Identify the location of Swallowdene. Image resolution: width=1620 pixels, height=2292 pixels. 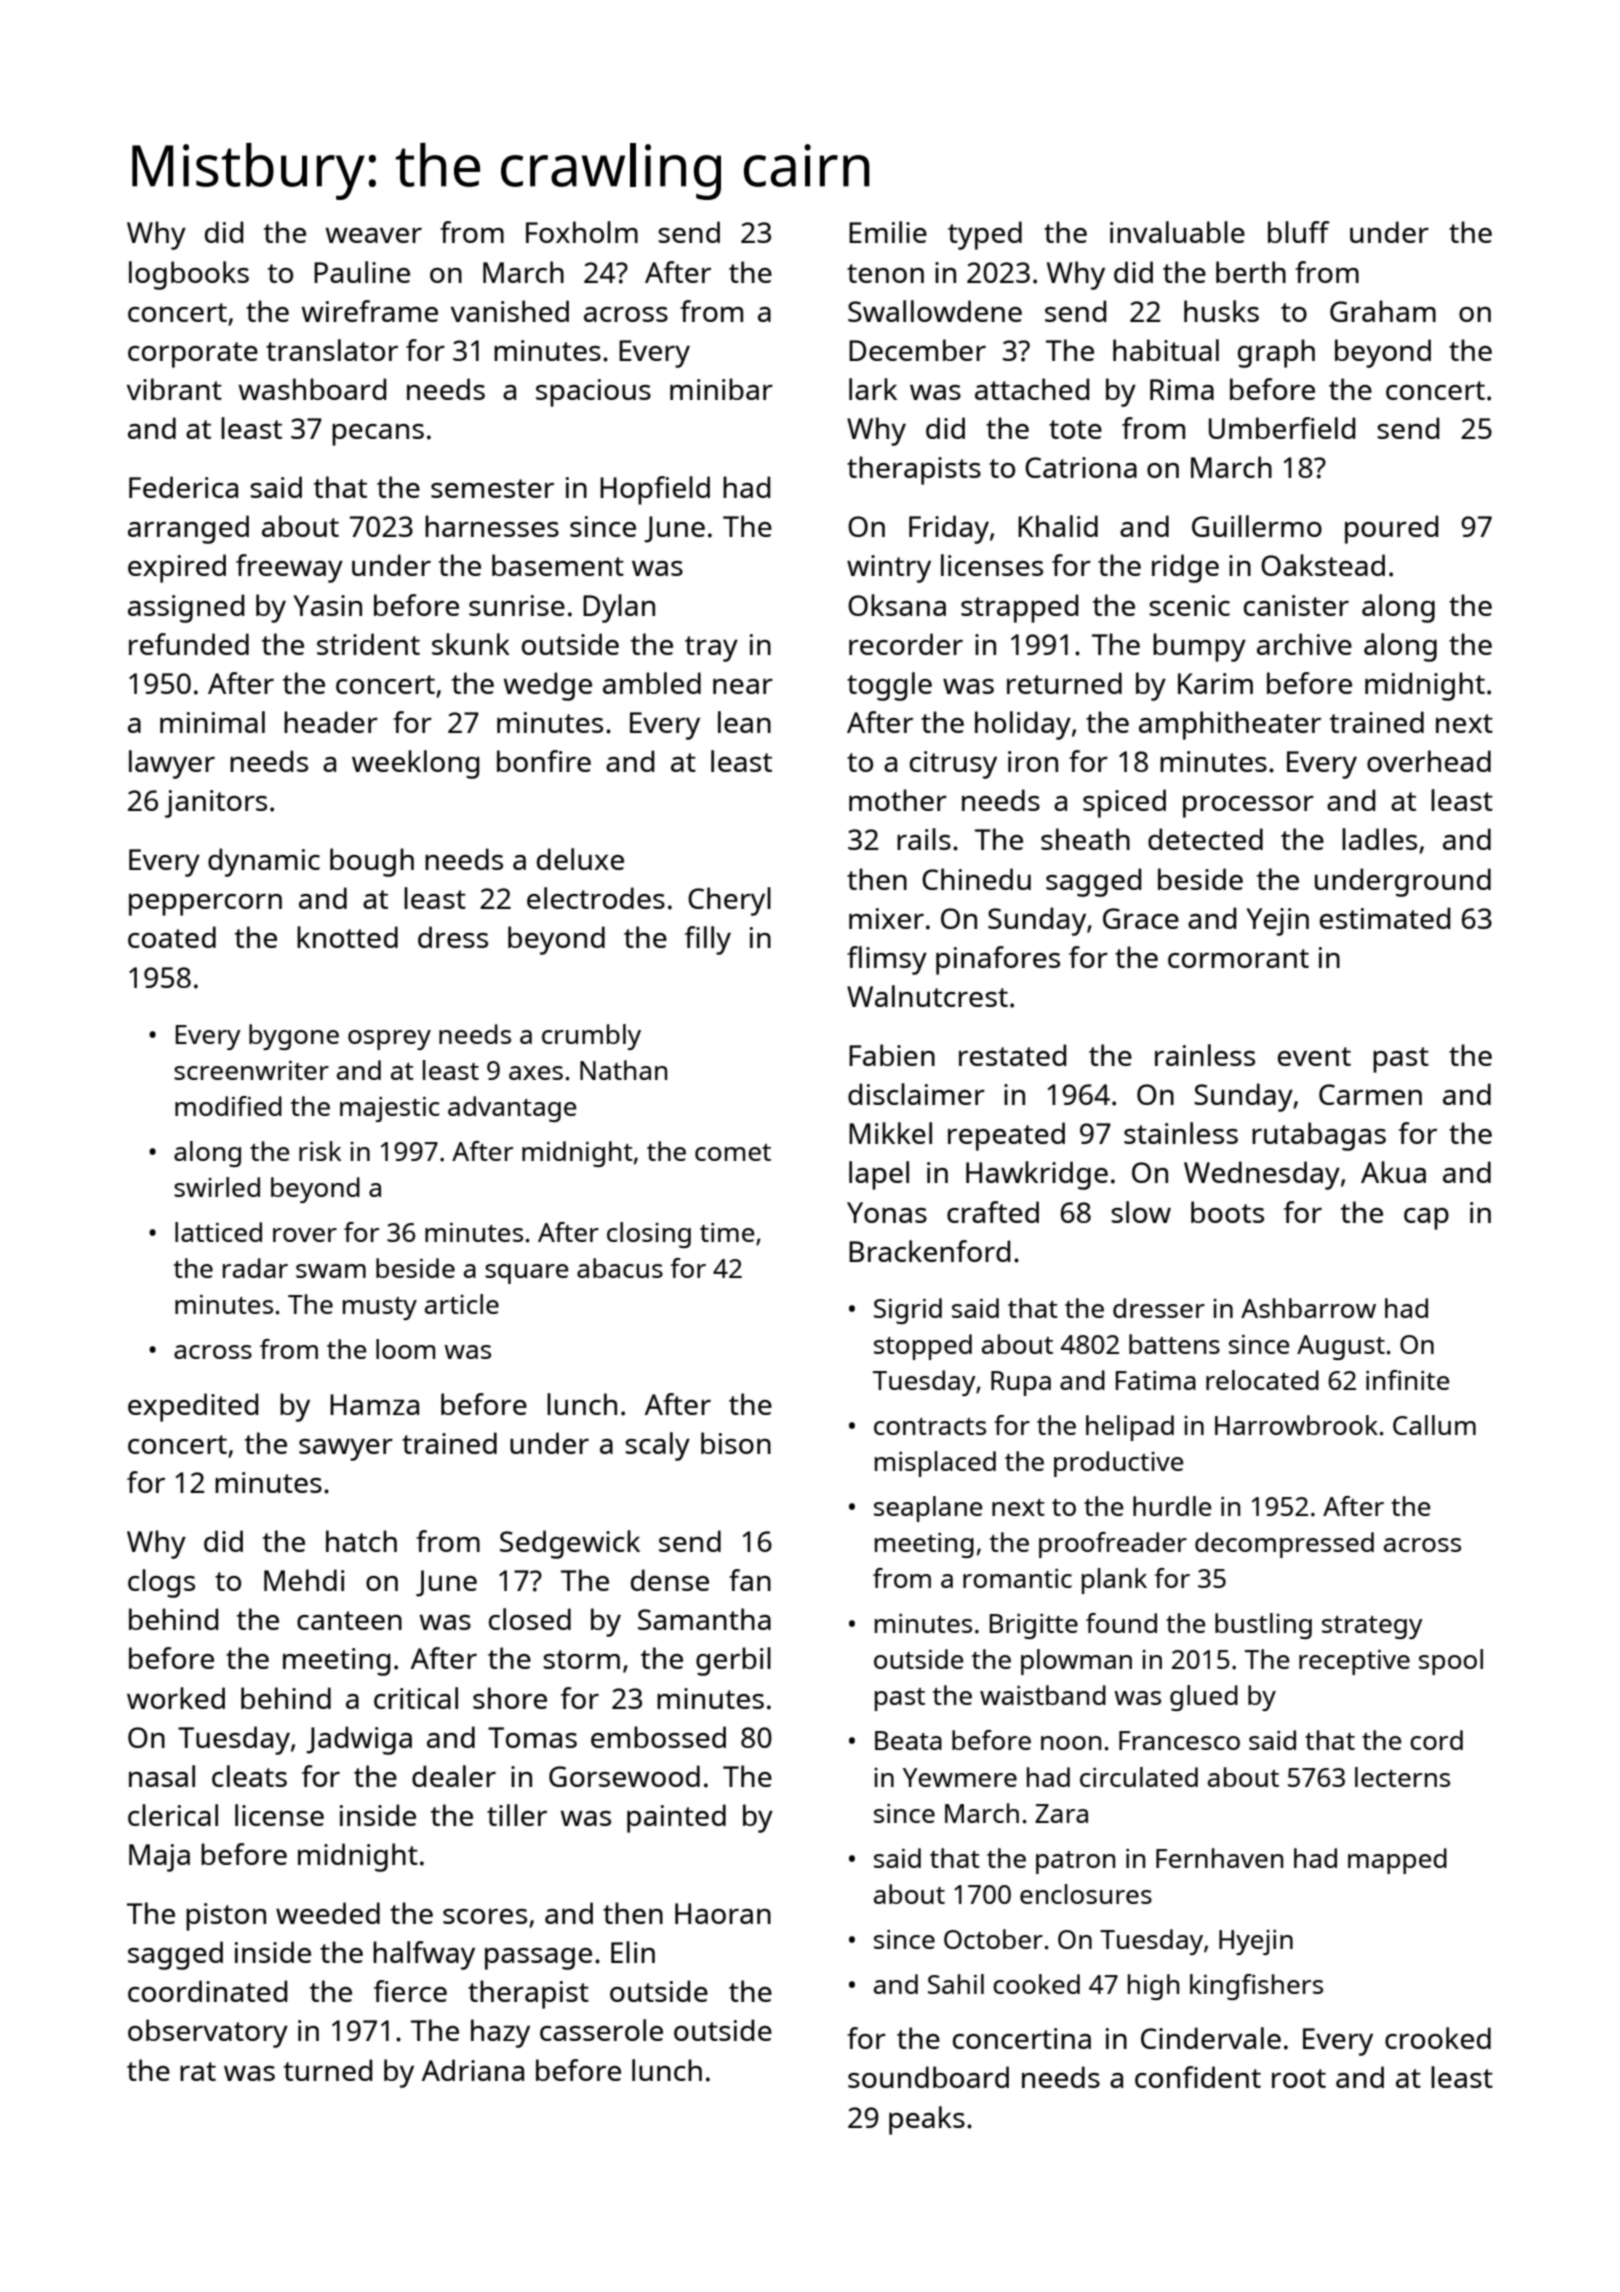
(935, 311).
